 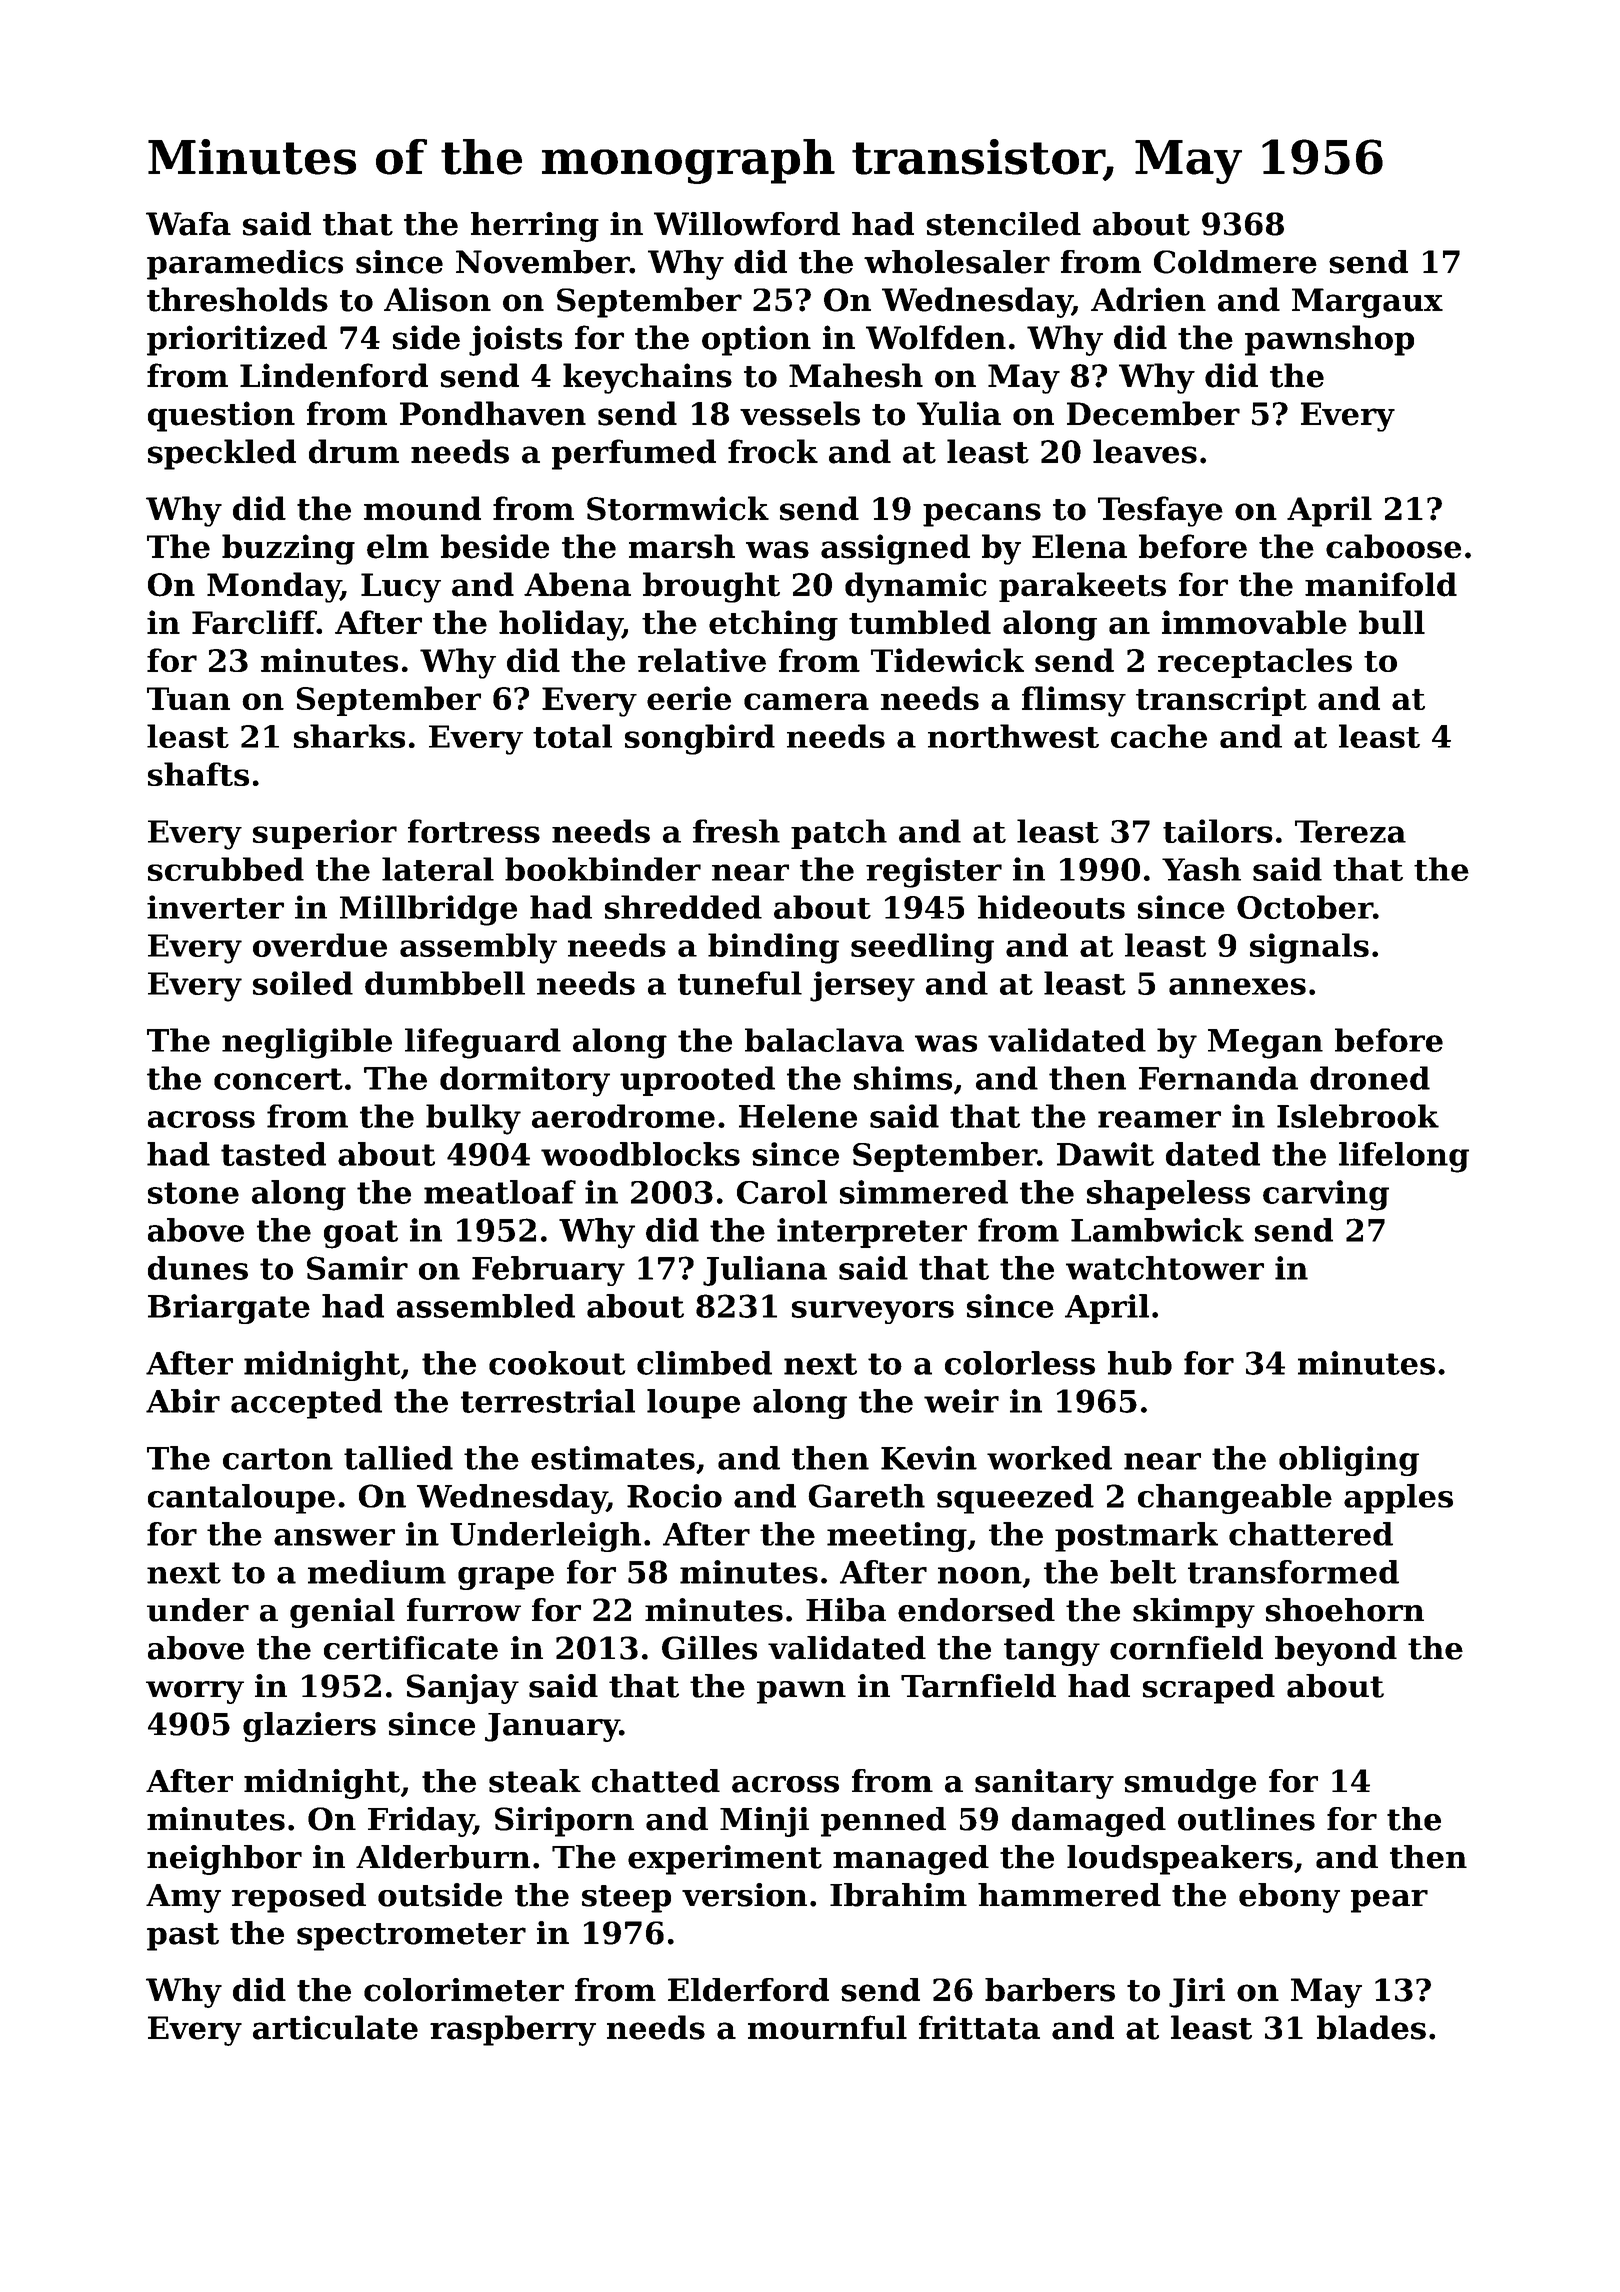 I want to click on blades, so click(x=1371, y=2027).
